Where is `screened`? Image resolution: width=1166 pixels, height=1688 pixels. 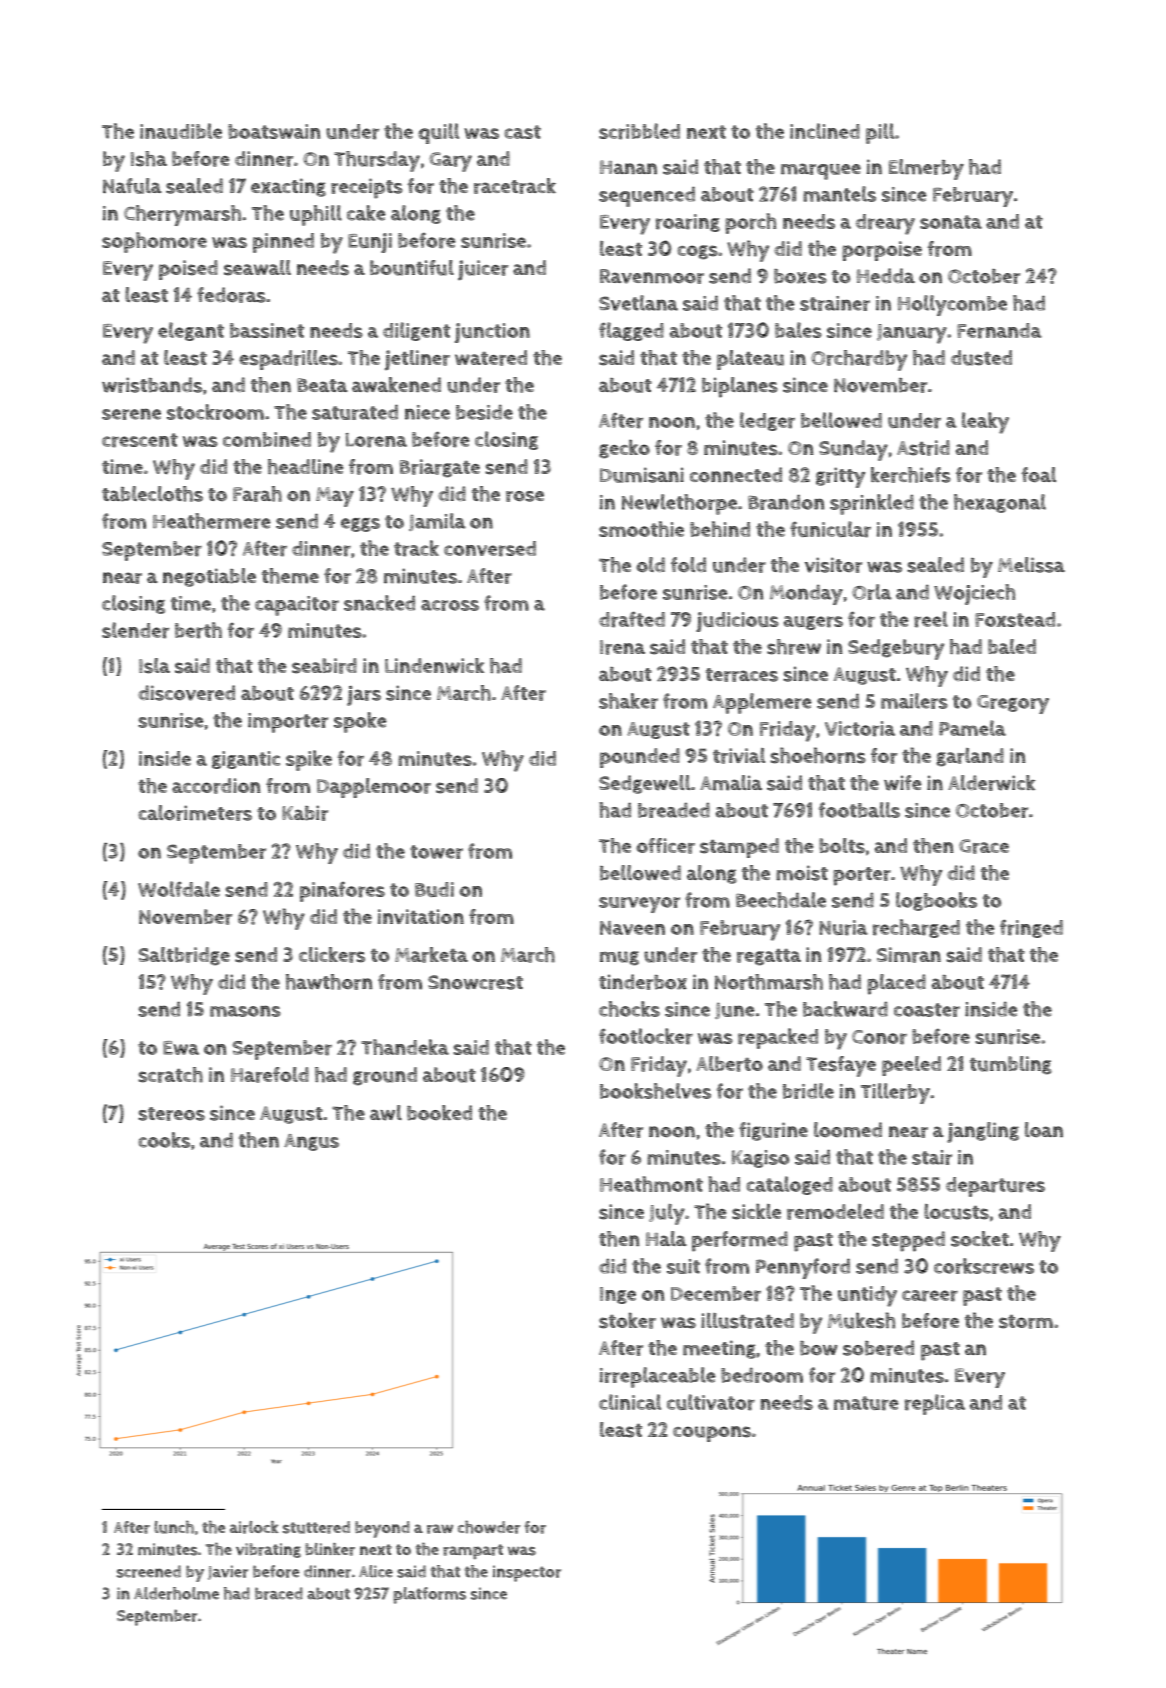
screened is located at coordinates (149, 1571).
